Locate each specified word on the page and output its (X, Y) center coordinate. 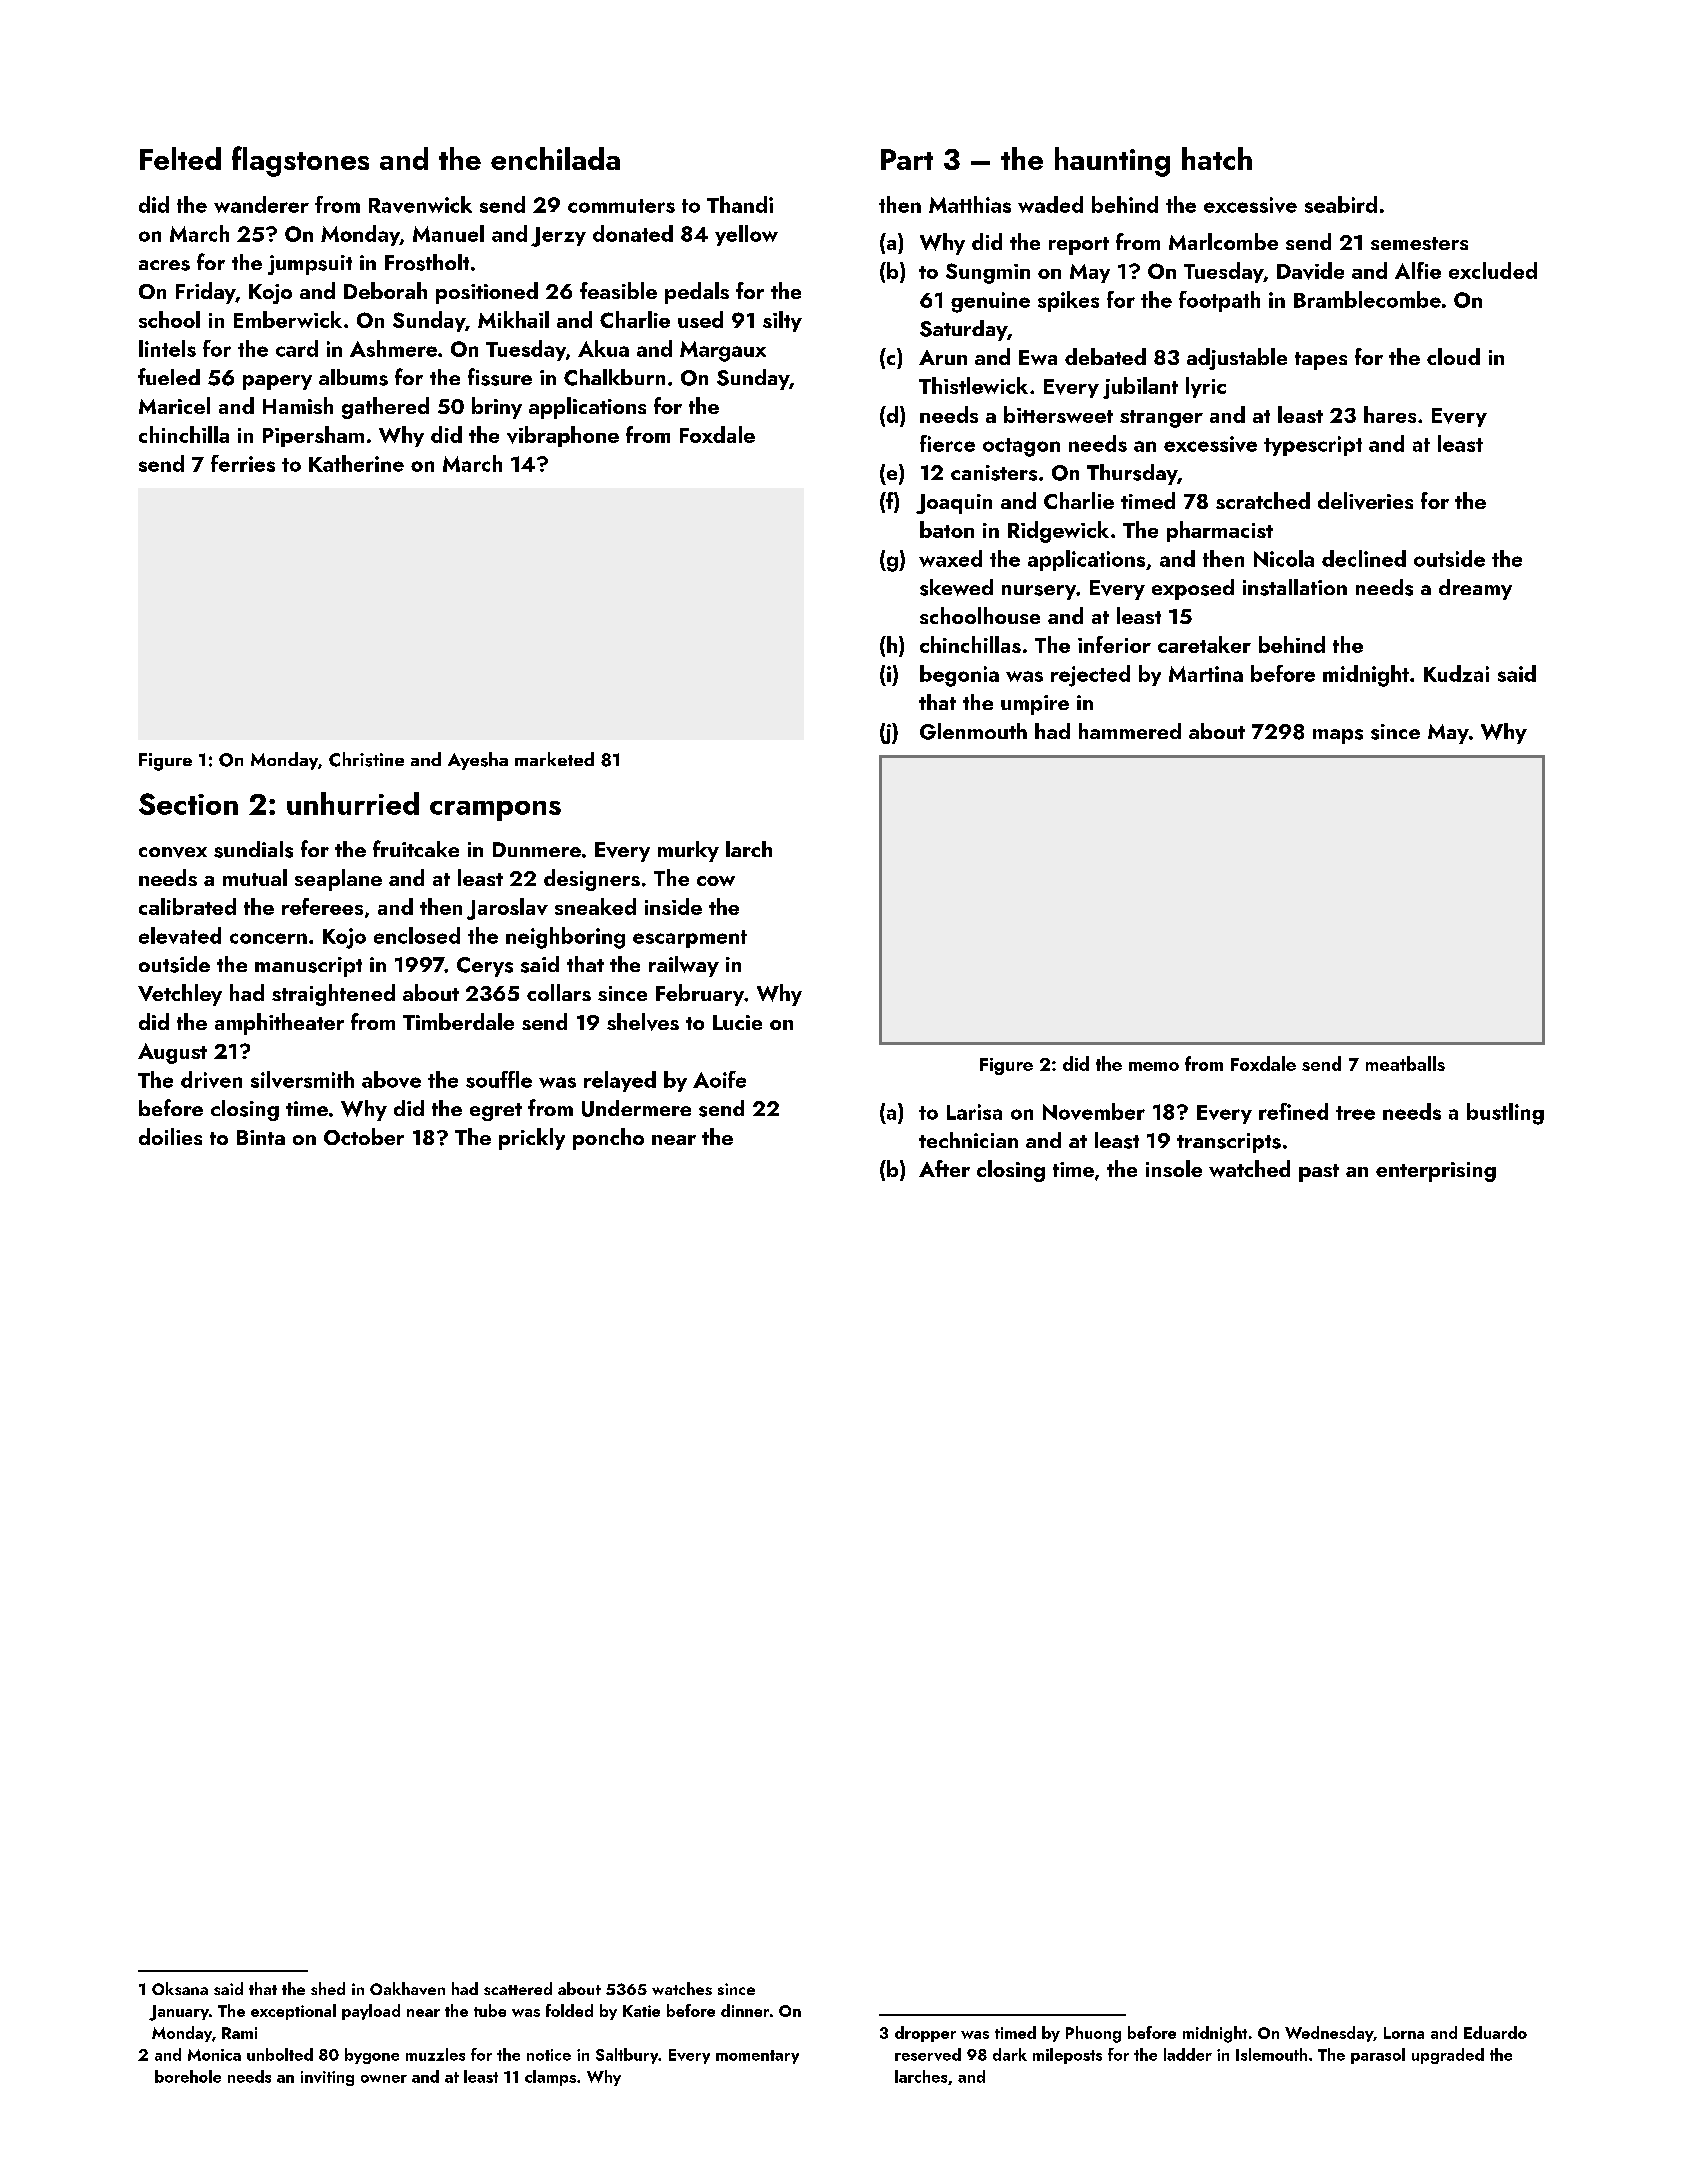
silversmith (302, 1079)
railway (684, 966)
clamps (550, 2078)
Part (907, 159)
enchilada (555, 158)
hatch (1217, 158)
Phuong (1093, 2034)
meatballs (1405, 1063)
